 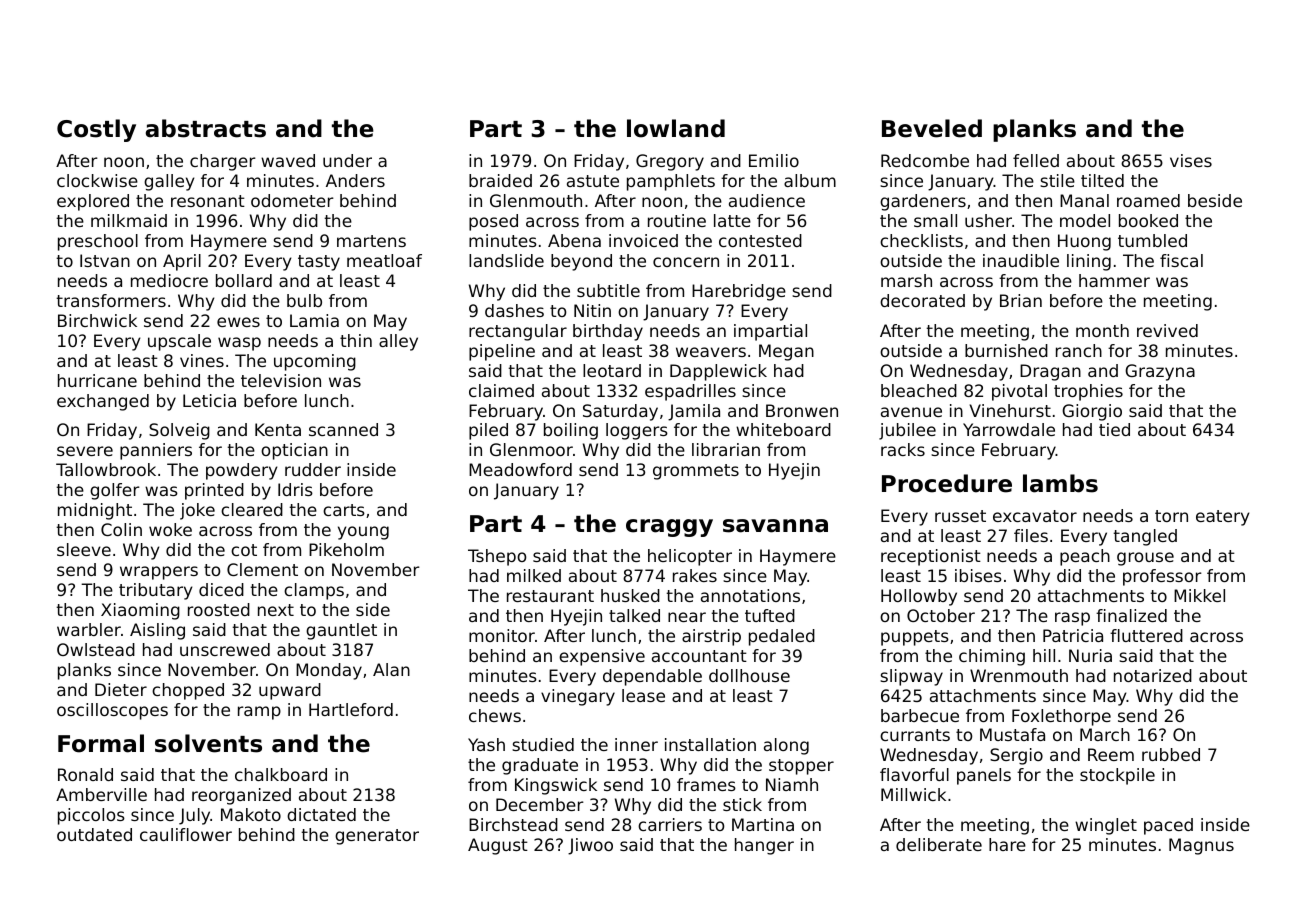 What do you see at coordinates (602, 657) in the screenshot?
I see `expensive` at bounding box center [602, 657].
